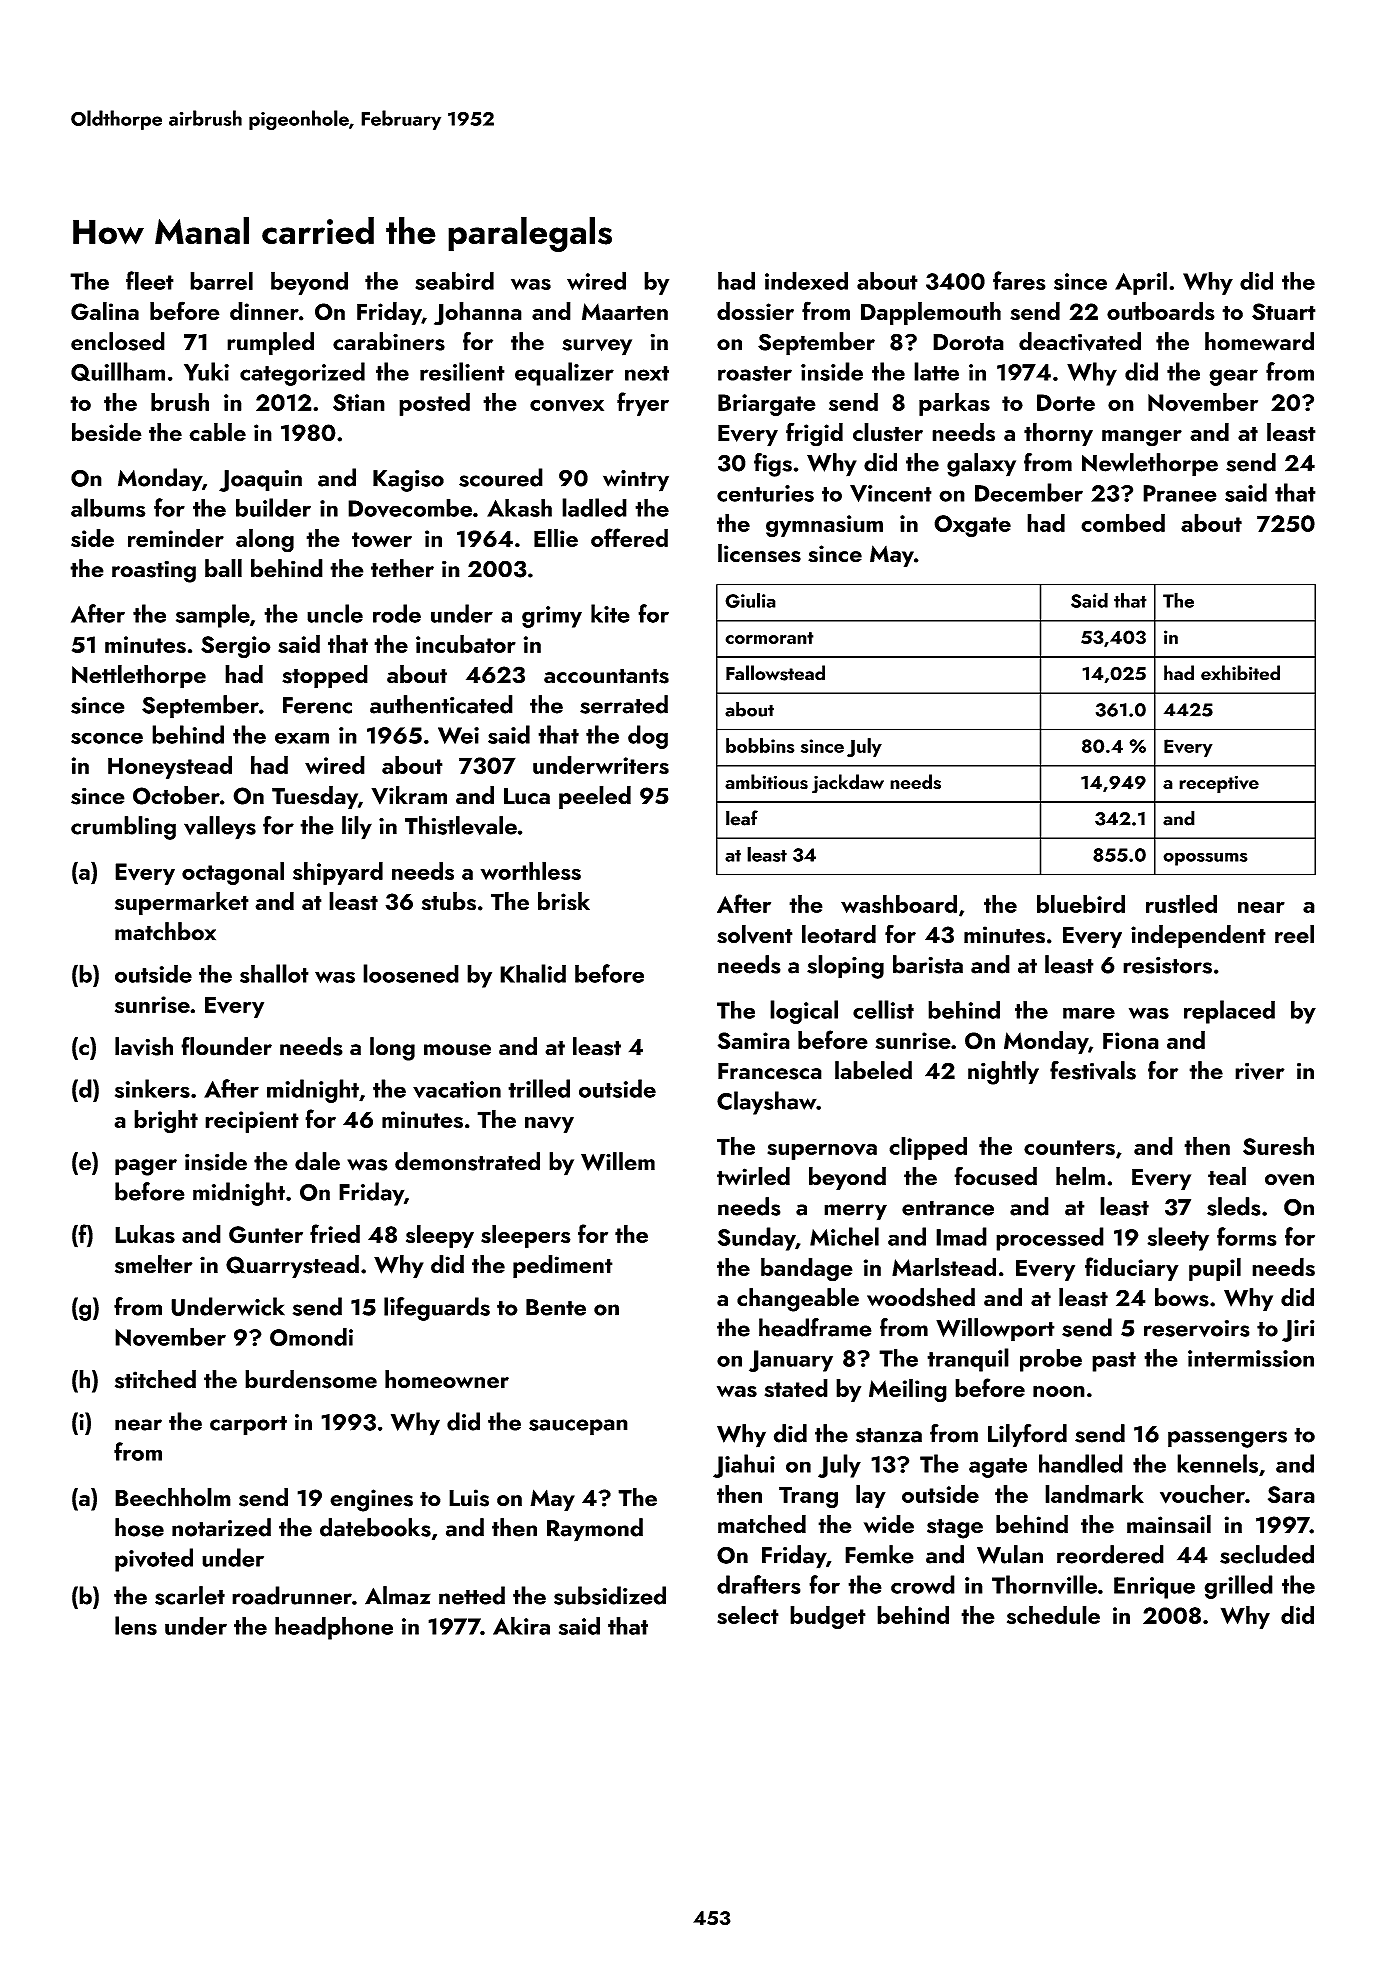  Describe the element at coordinates (806, 280) in the screenshot. I see `indexed` at that location.
